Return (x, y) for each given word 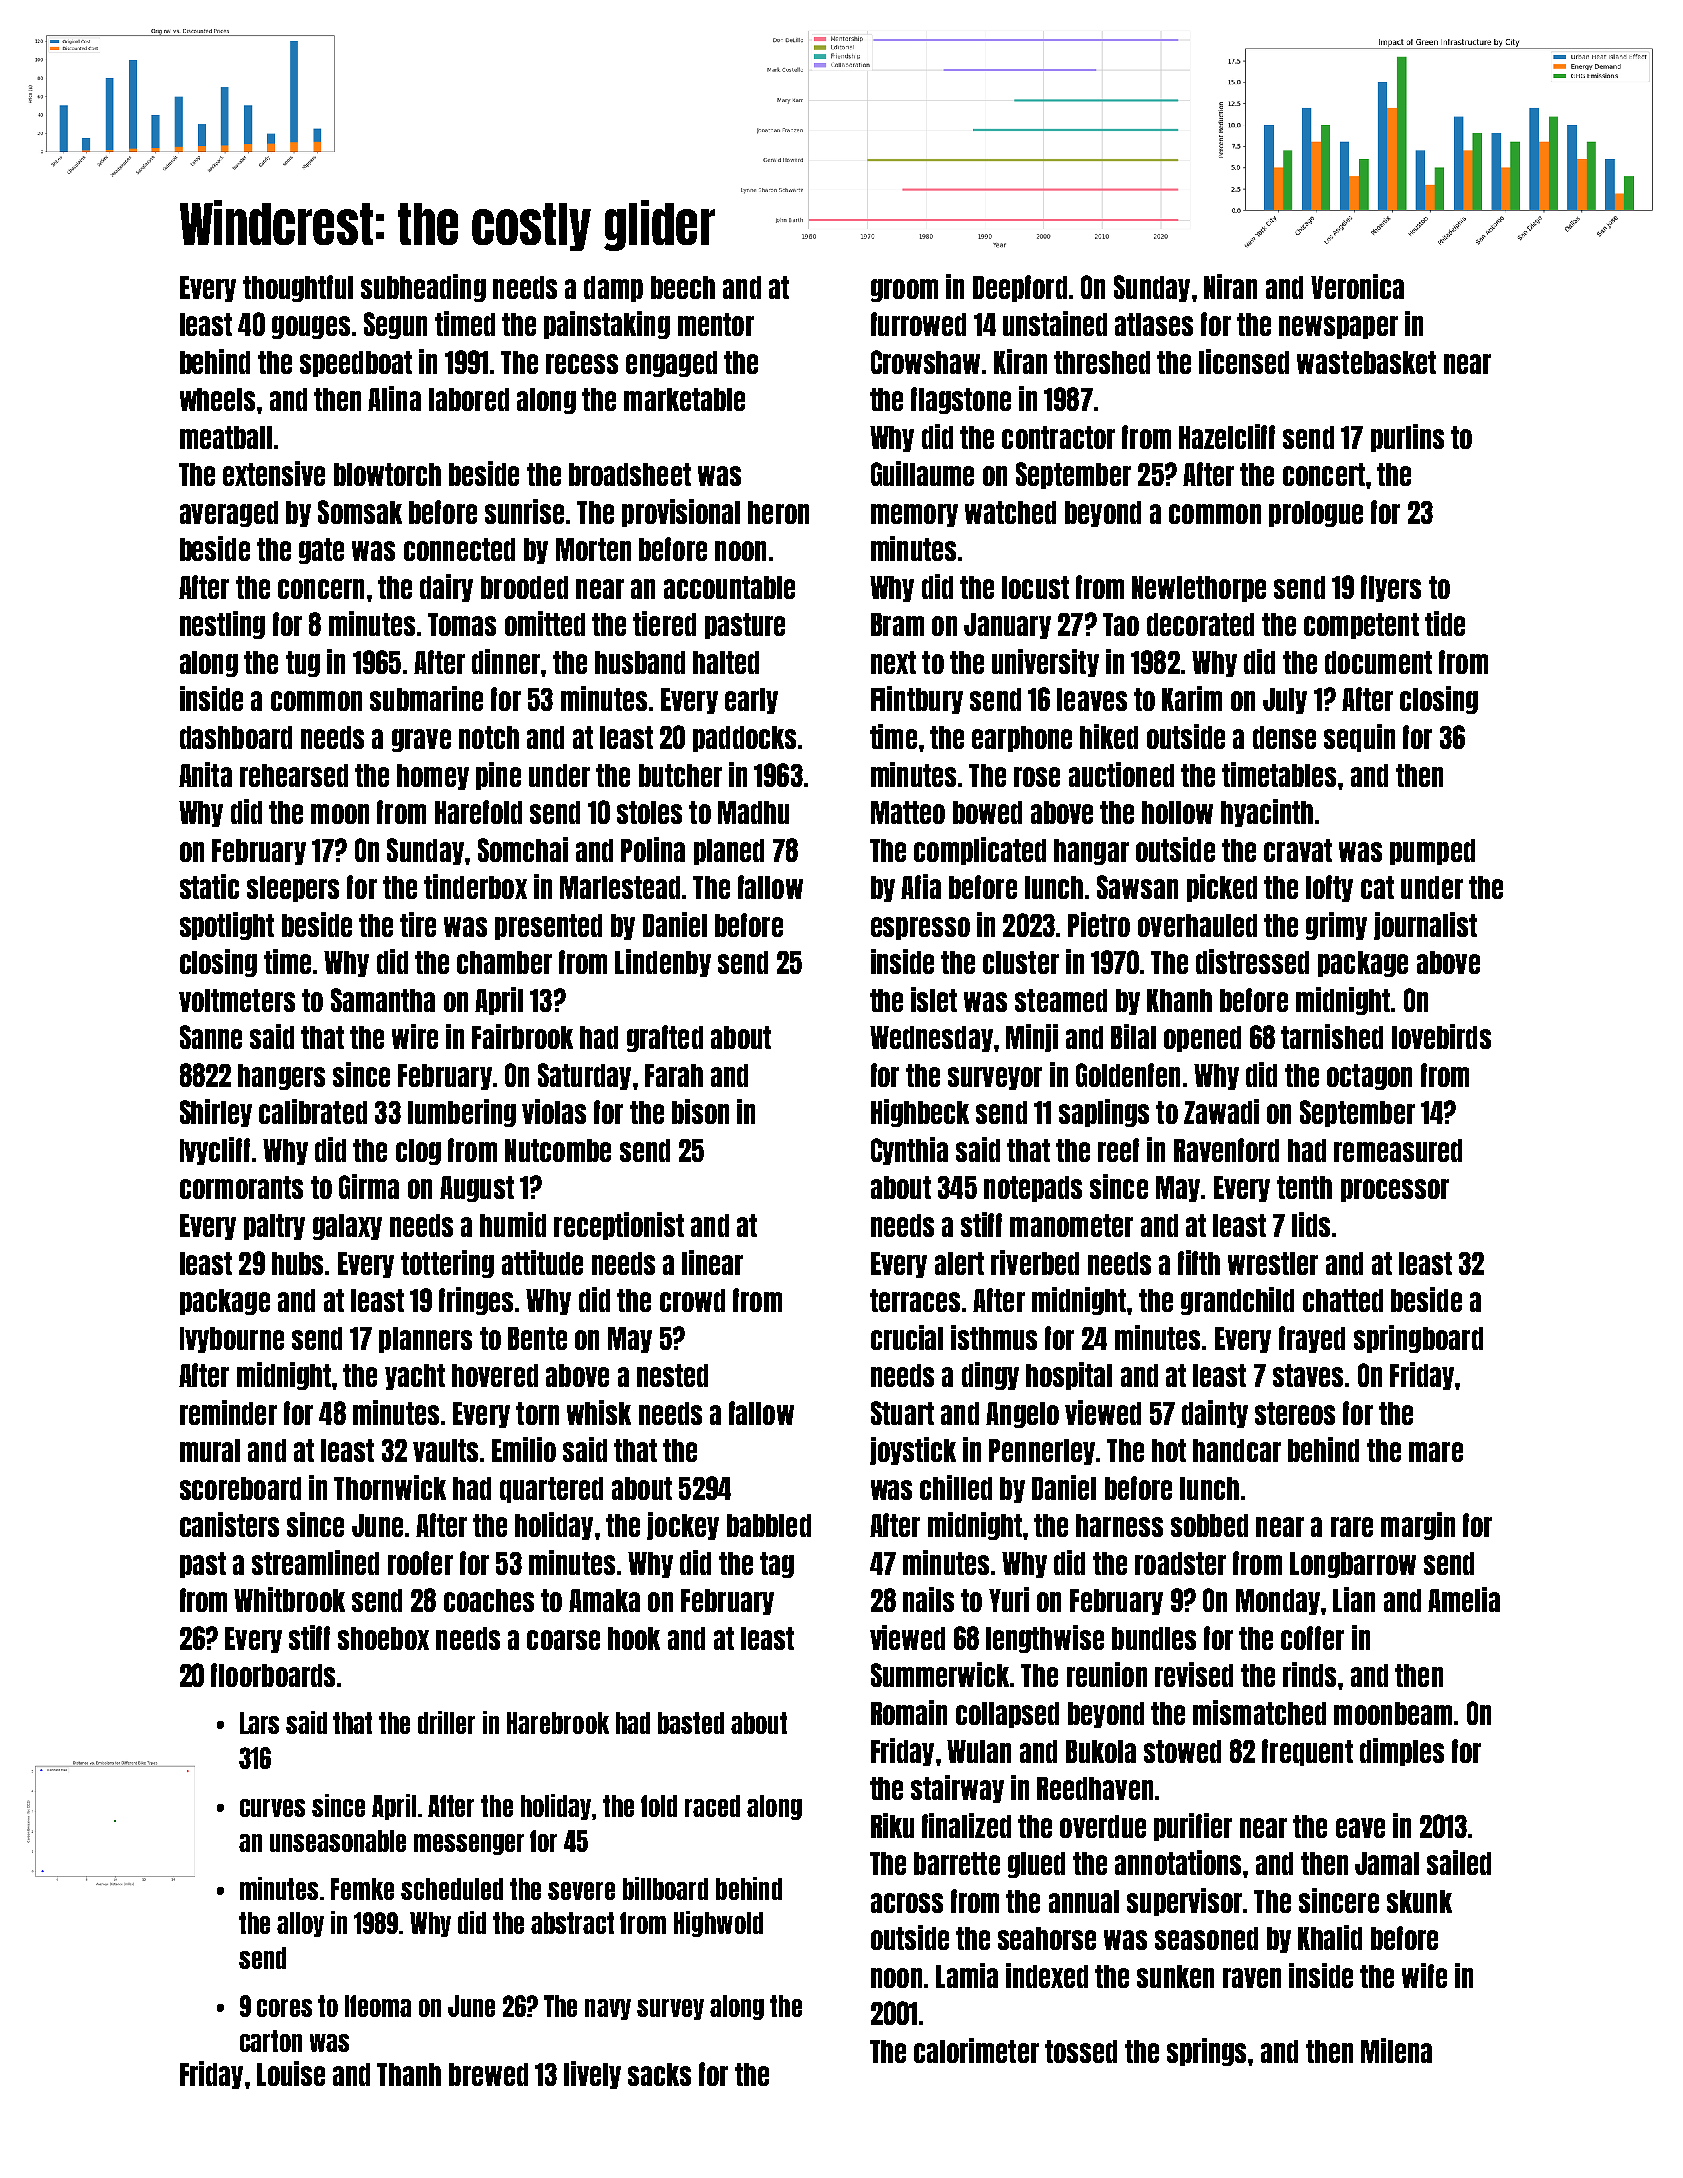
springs (1206, 2052)
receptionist (619, 1226)
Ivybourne (232, 1340)
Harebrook (558, 1723)
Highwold (718, 1924)
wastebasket (1366, 362)
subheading (423, 288)
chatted (1343, 1300)
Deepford (1020, 288)
